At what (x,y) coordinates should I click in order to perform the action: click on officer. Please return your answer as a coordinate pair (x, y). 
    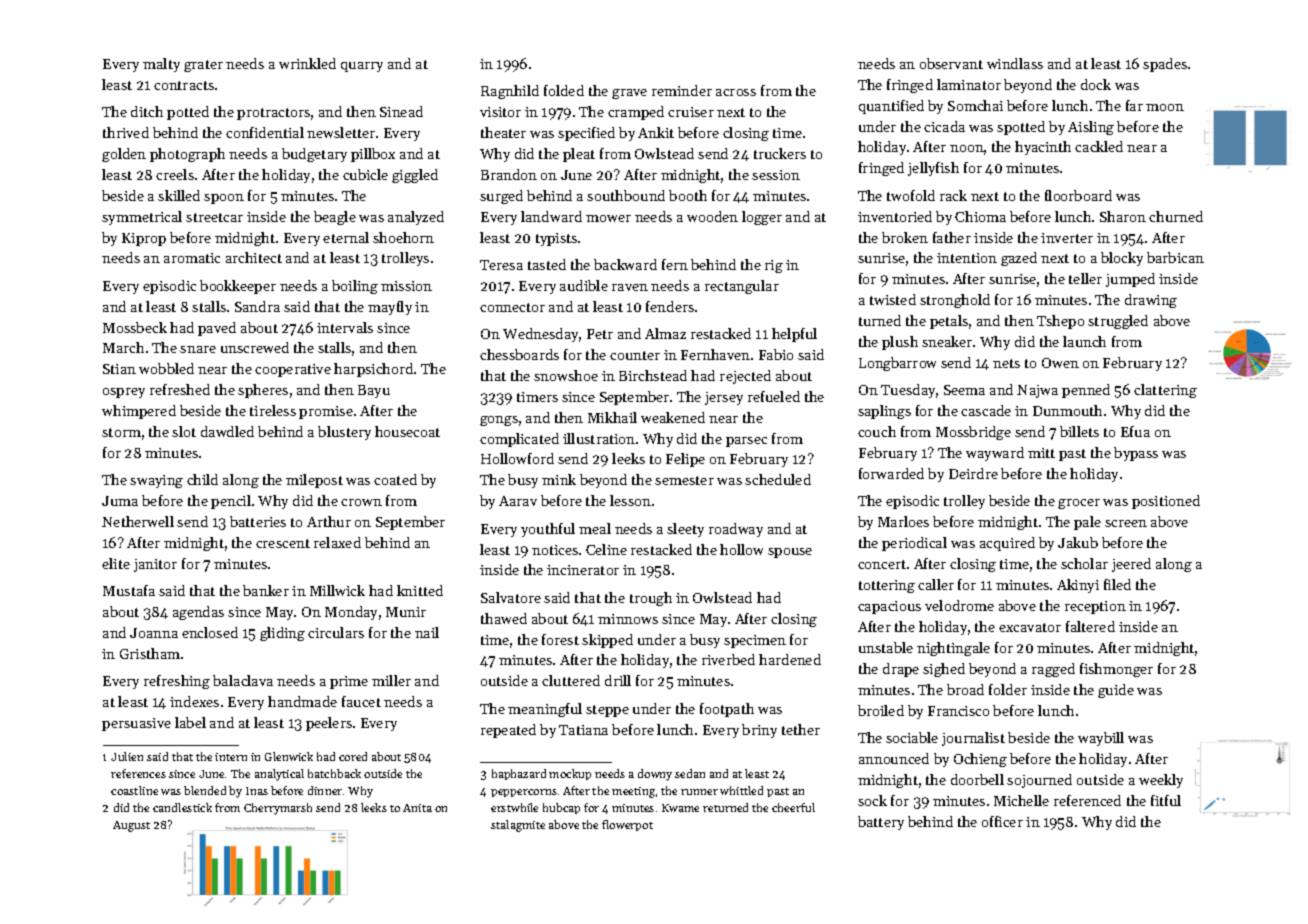
    Looking at the image, I should click on (1002, 821).
